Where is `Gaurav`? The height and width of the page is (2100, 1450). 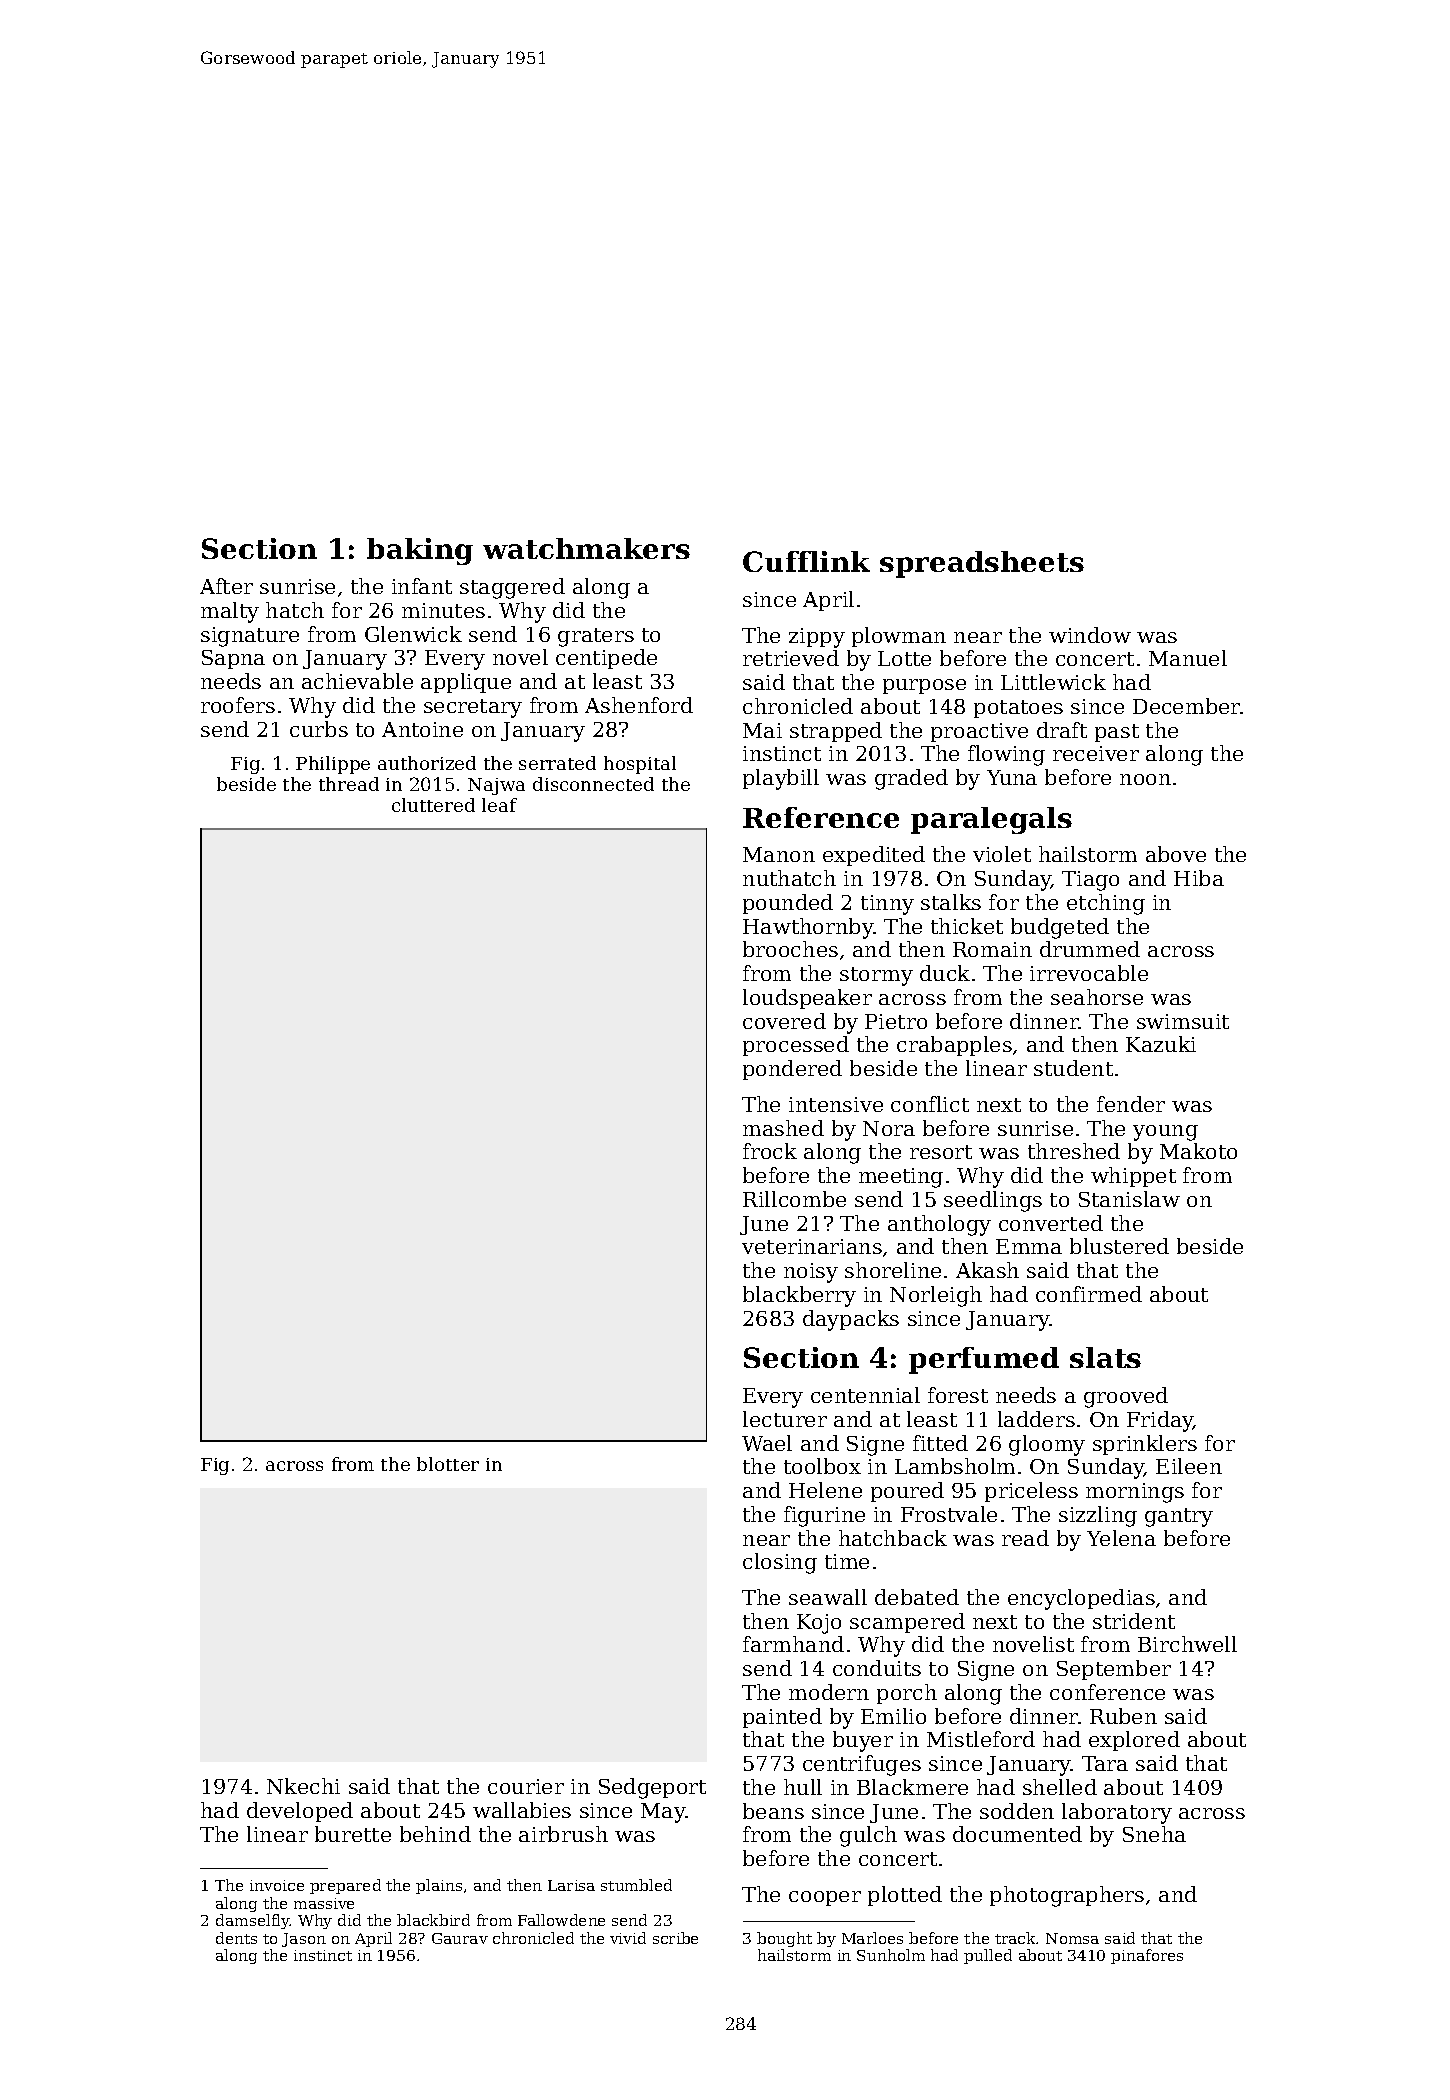
Gaurav is located at coordinates (460, 1938).
